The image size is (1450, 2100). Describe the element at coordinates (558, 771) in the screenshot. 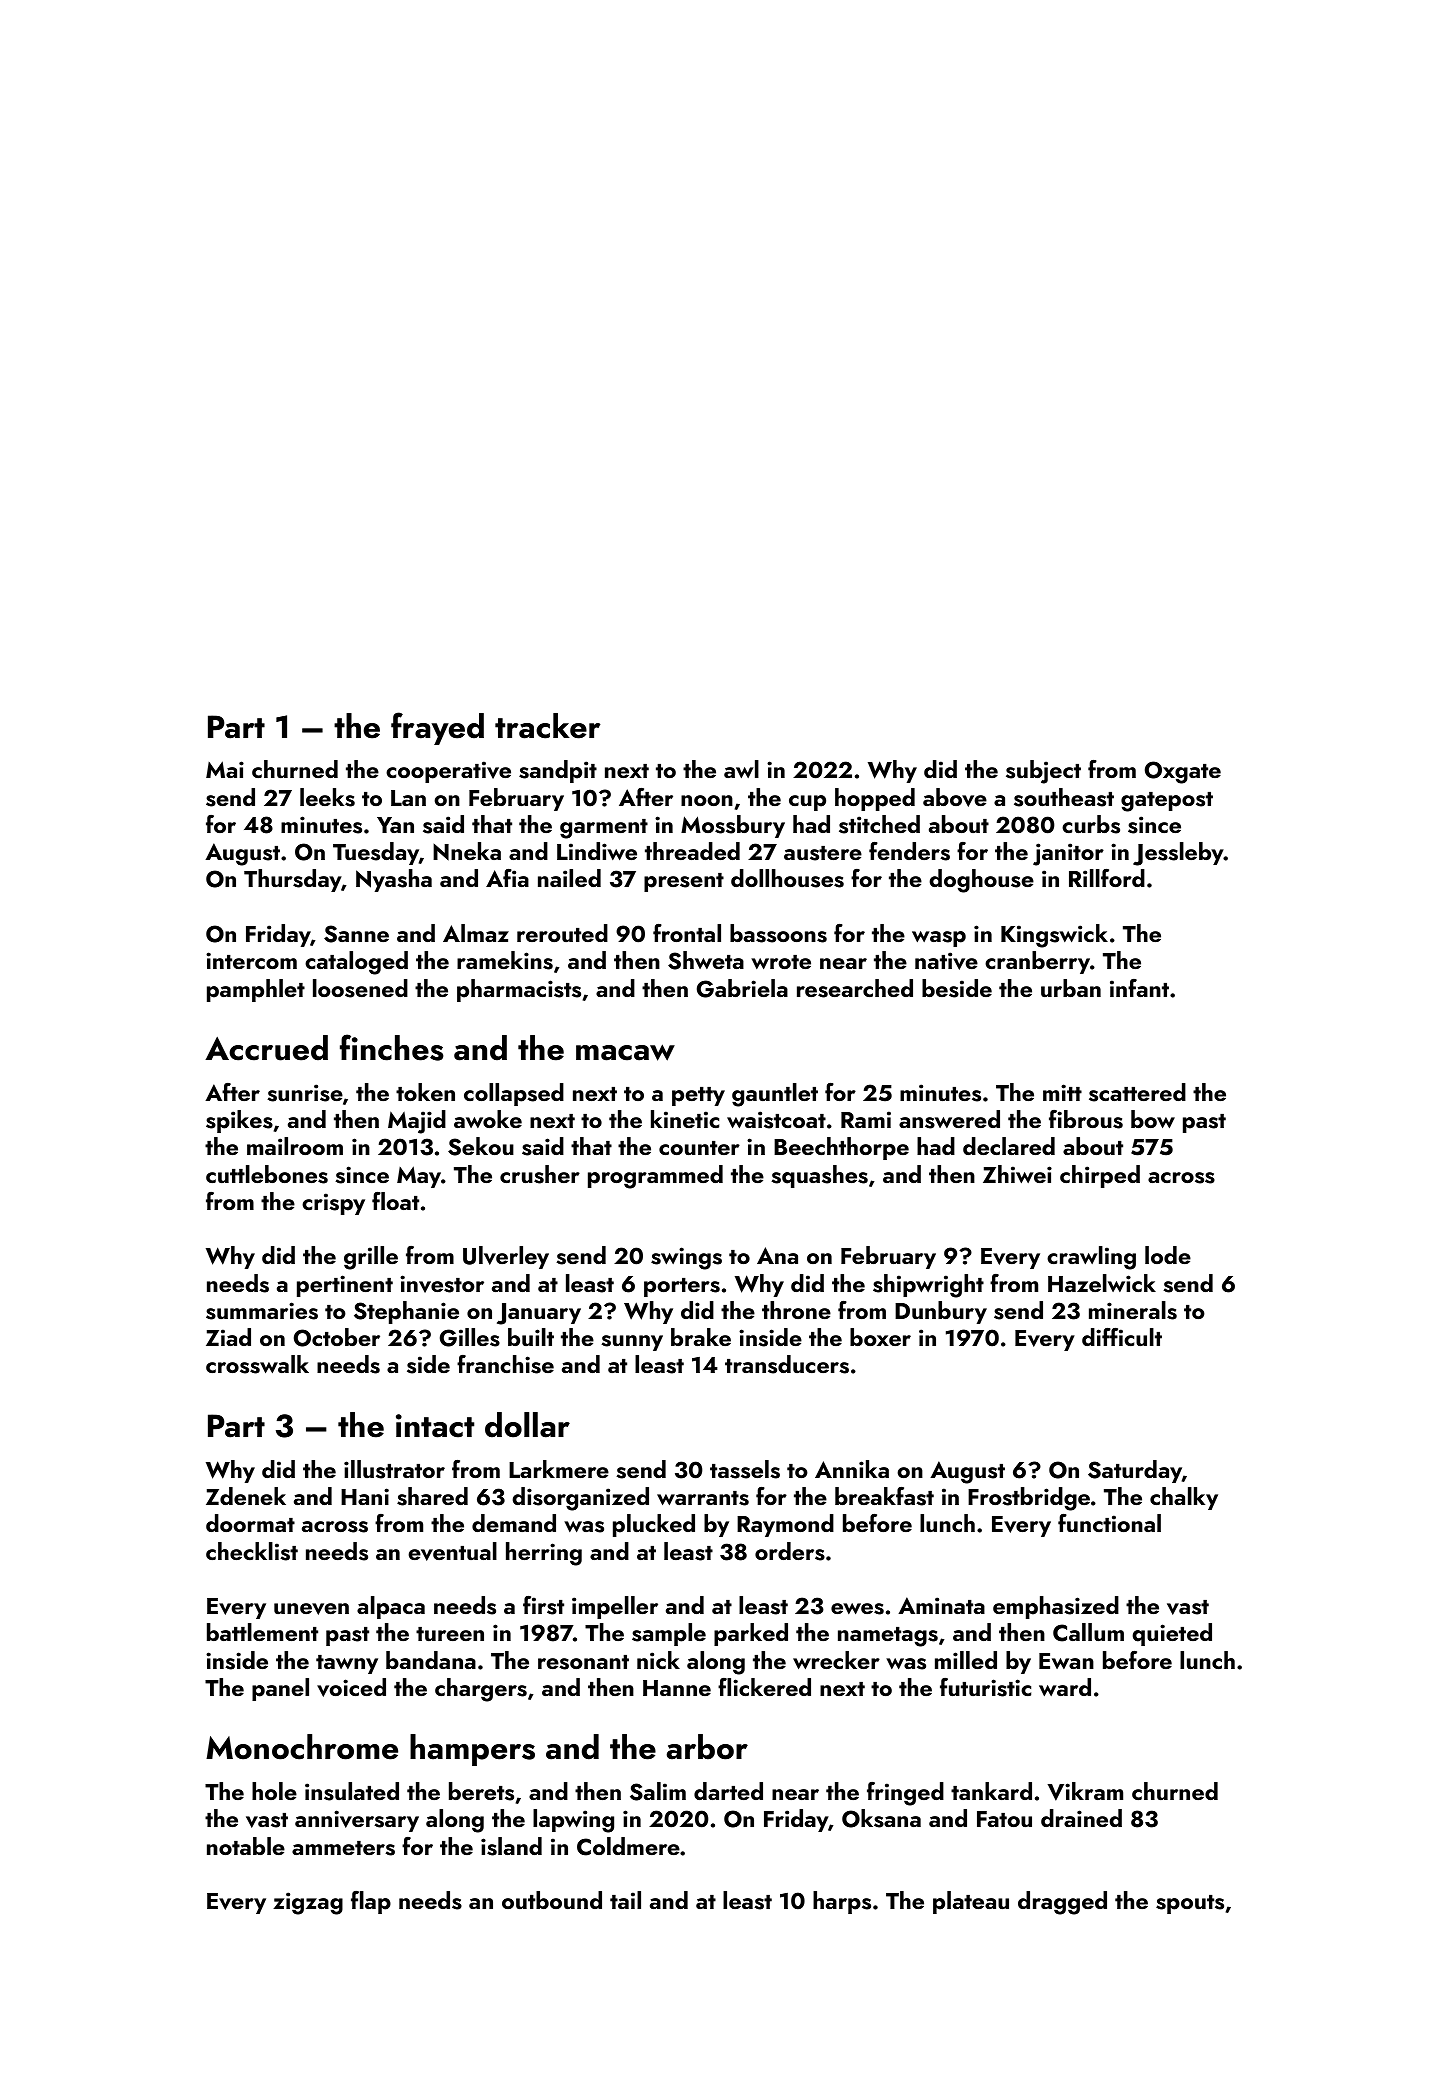

I see `sandpit` at that location.
